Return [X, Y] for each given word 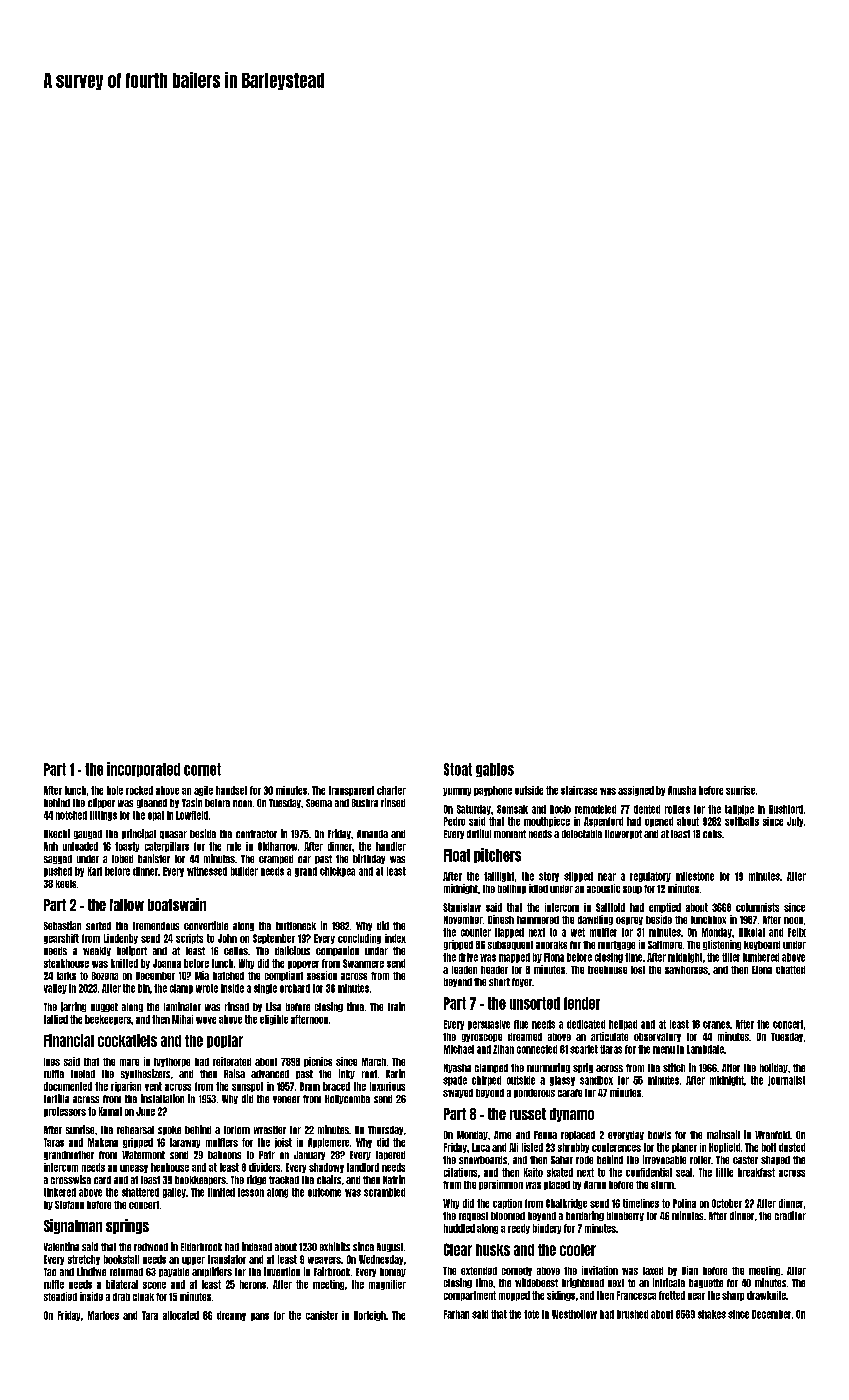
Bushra [365, 803]
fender [582, 1003]
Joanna [167, 963]
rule [234, 846]
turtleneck [296, 926]
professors [65, 1112]
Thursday [385, 1130]
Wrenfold [772, 1135]
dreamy [231, 1316]
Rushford [786, 809]
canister [322, 1315]
